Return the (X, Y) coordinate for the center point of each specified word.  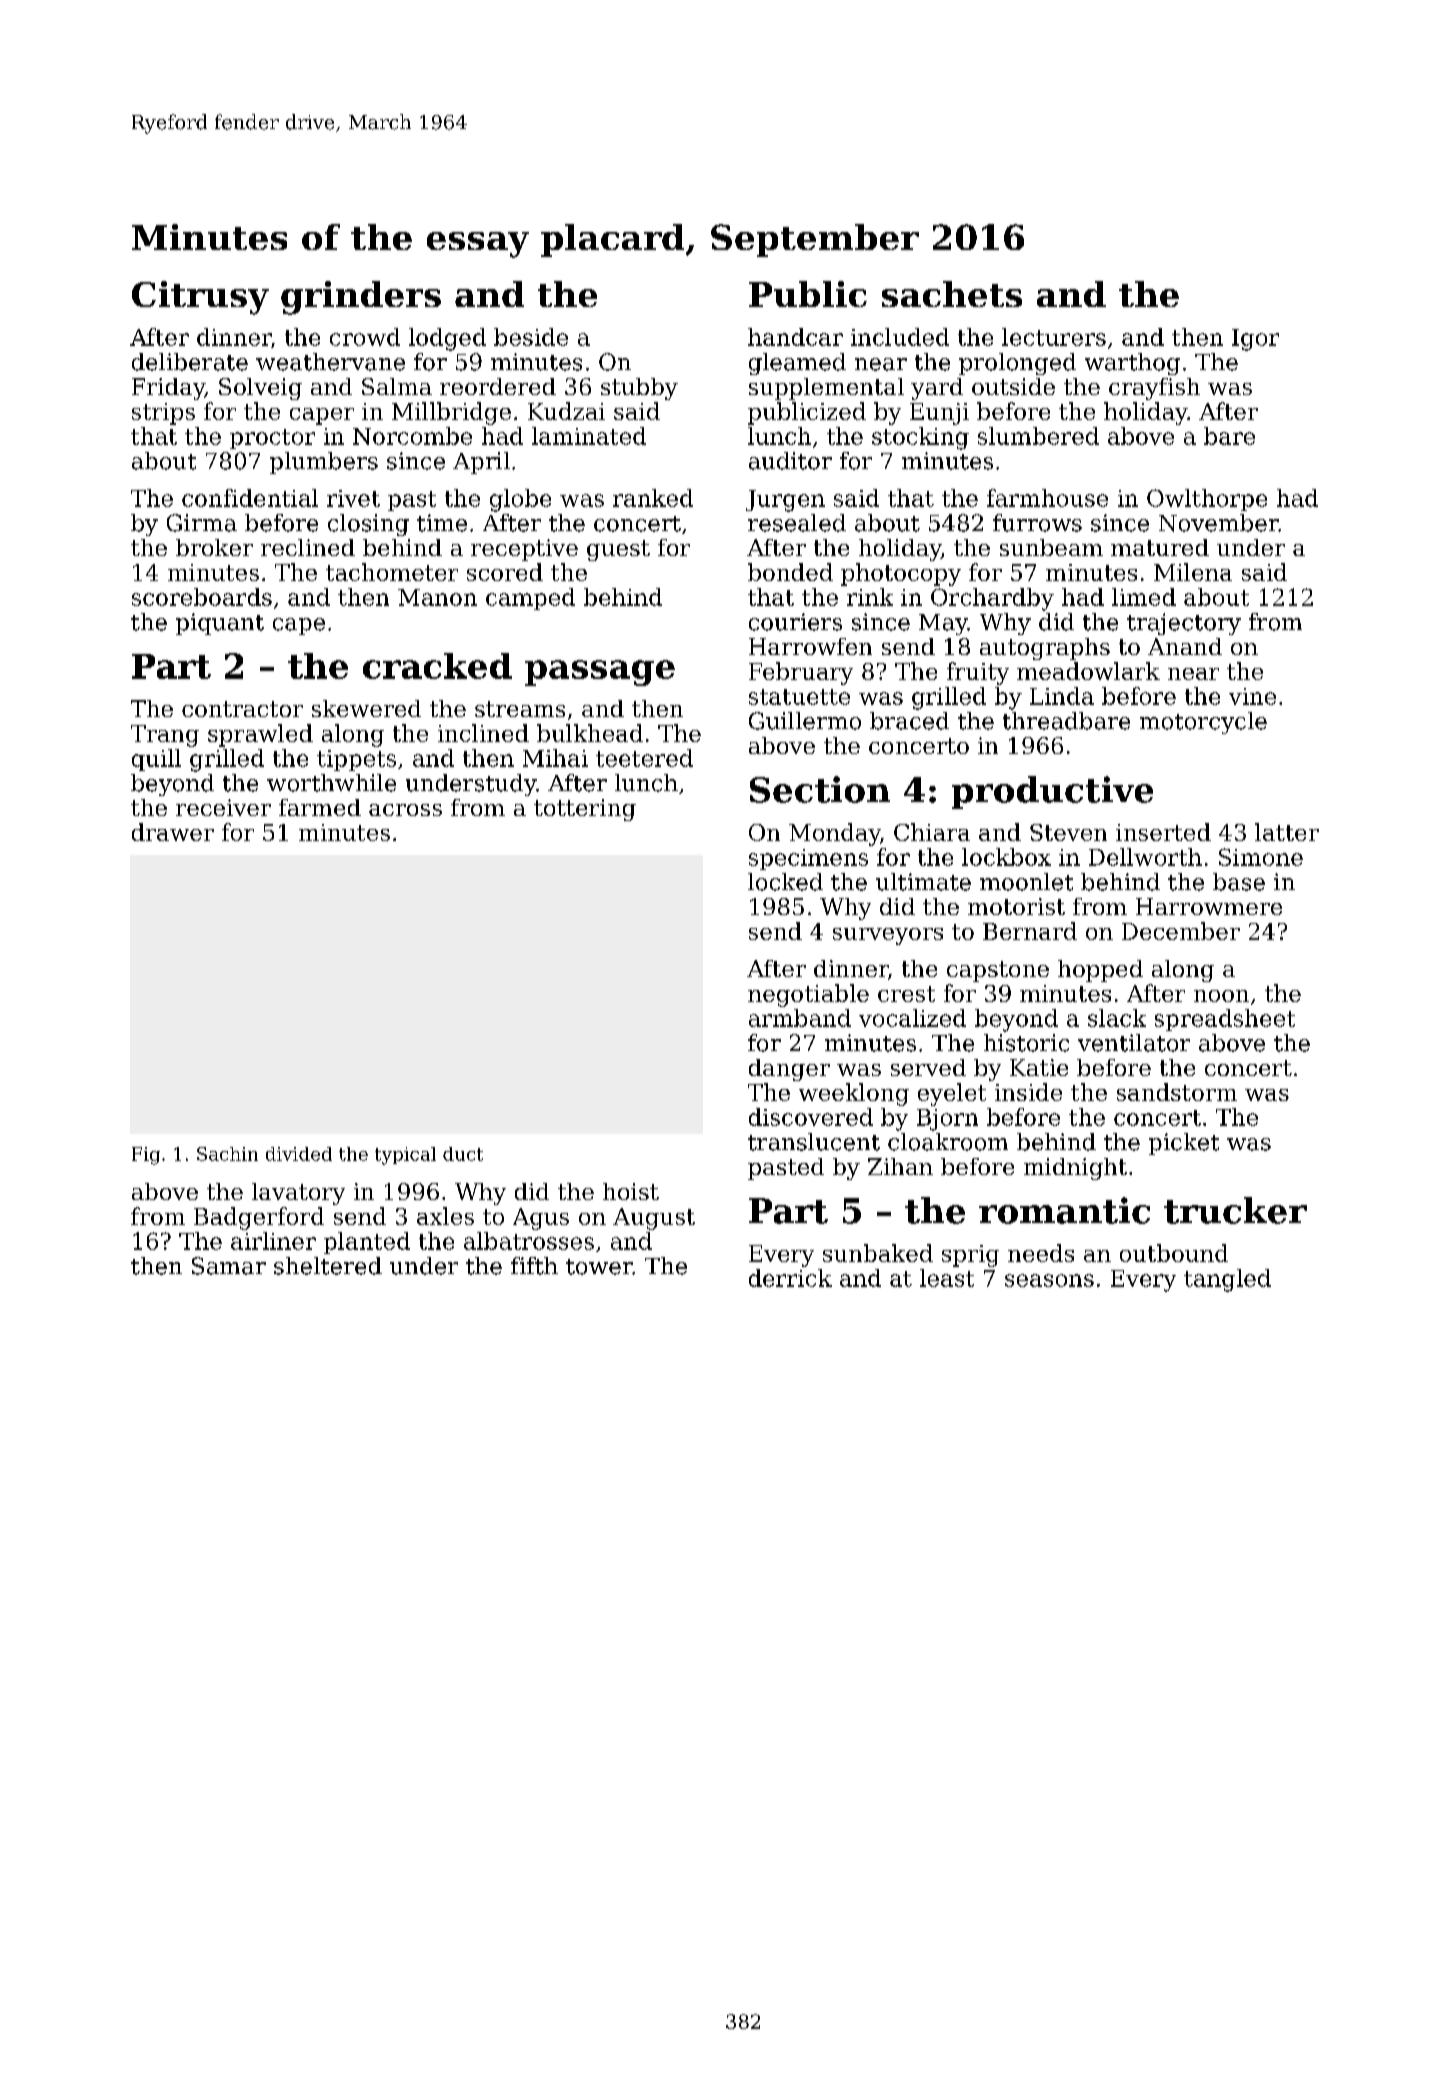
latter (1287, 832)
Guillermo (805, 721)
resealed (797, 523)
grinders (361, 298)
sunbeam (1051, 547)
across (405, 810)
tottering (585, 810)
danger (789, 1070)
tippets (356, 760)
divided (299, 1154)
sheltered (328, 1266)
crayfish (1154, 389)
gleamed (797, 364)
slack (1117, 1018)
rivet (353, 498)
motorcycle (1203, 723)
